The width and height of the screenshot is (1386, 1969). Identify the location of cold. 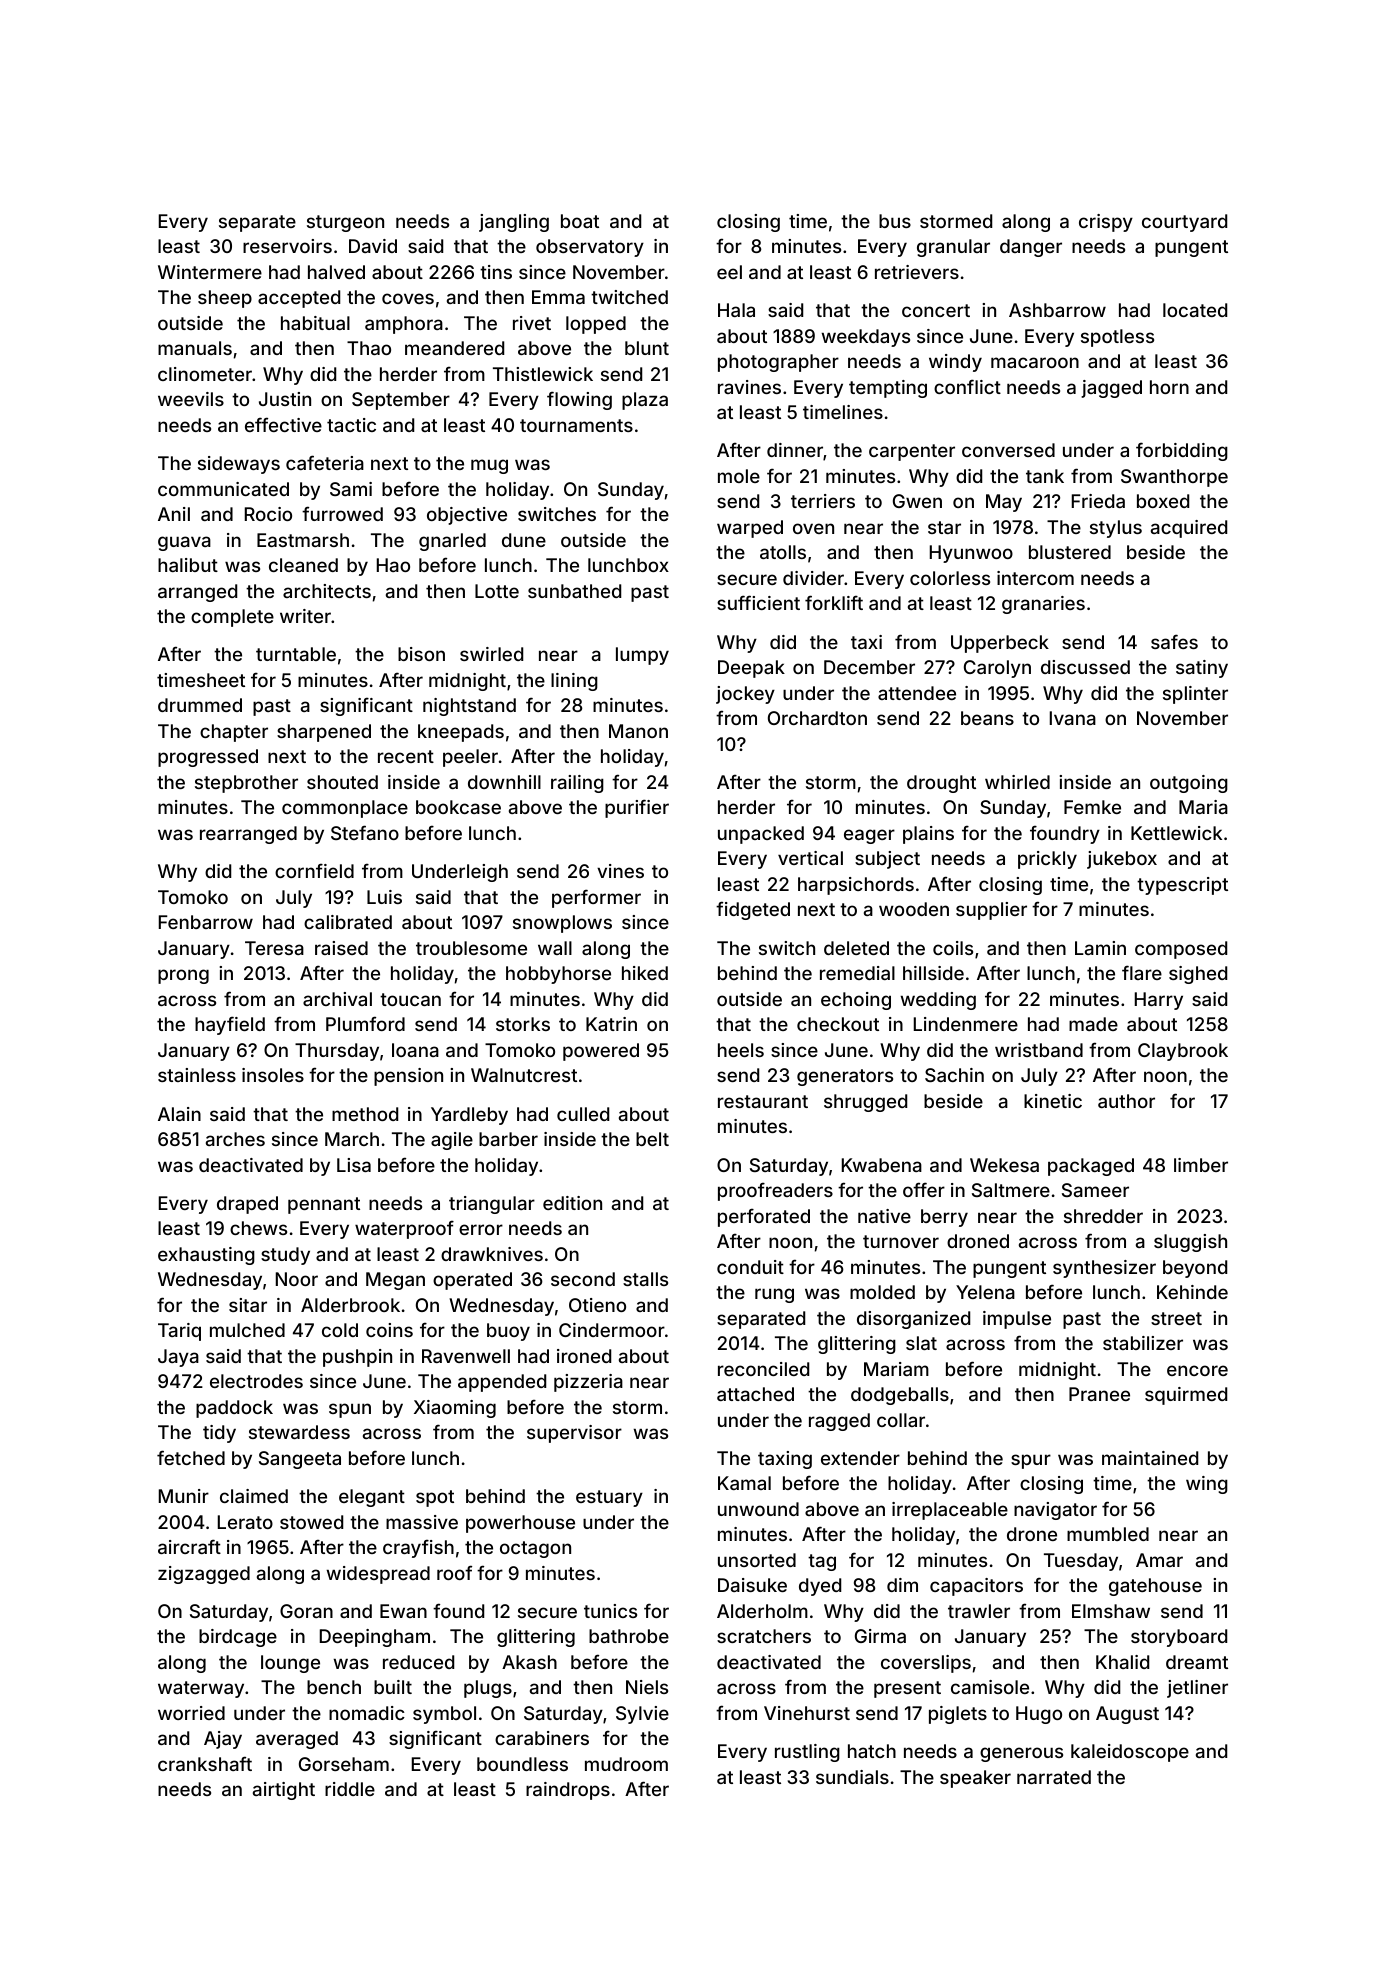
(340, 1330).
